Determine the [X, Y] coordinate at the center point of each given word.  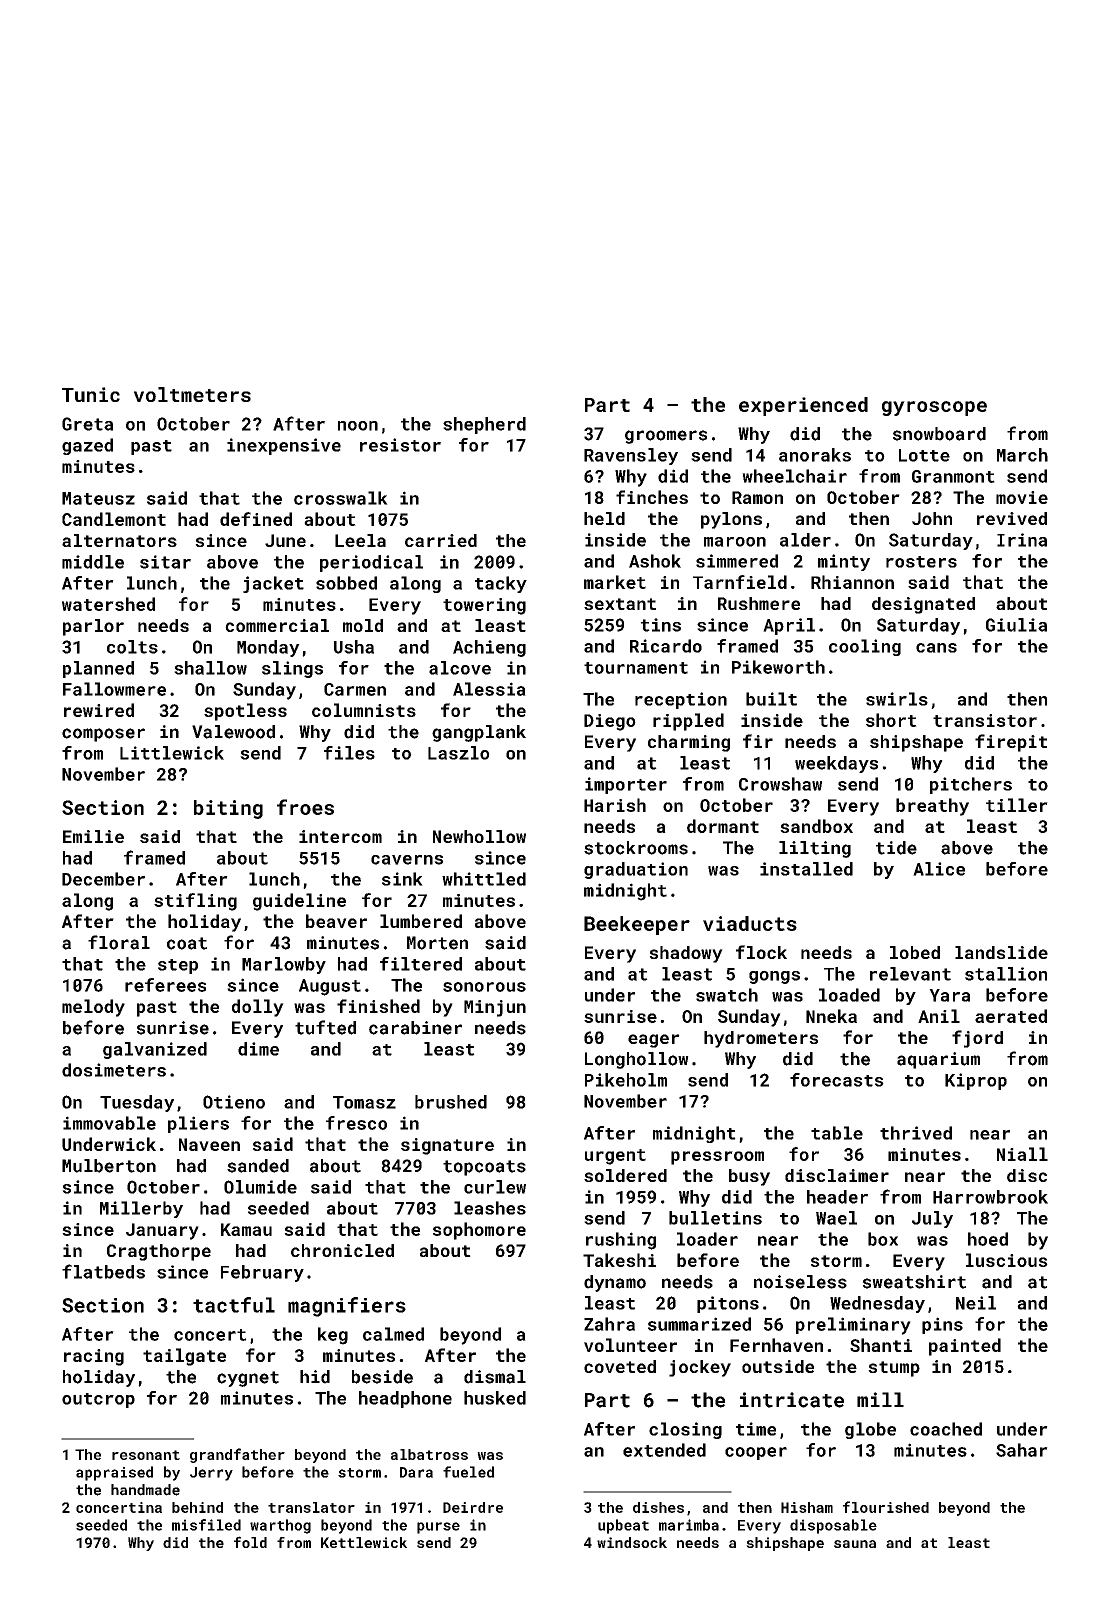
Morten [437, 943]
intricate [792, 1400]
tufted [325, 1027]
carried [441, 540]
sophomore [479, 1231]
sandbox [816, 826]
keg [333, 1336]
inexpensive [284, 446]
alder [805, 540]
